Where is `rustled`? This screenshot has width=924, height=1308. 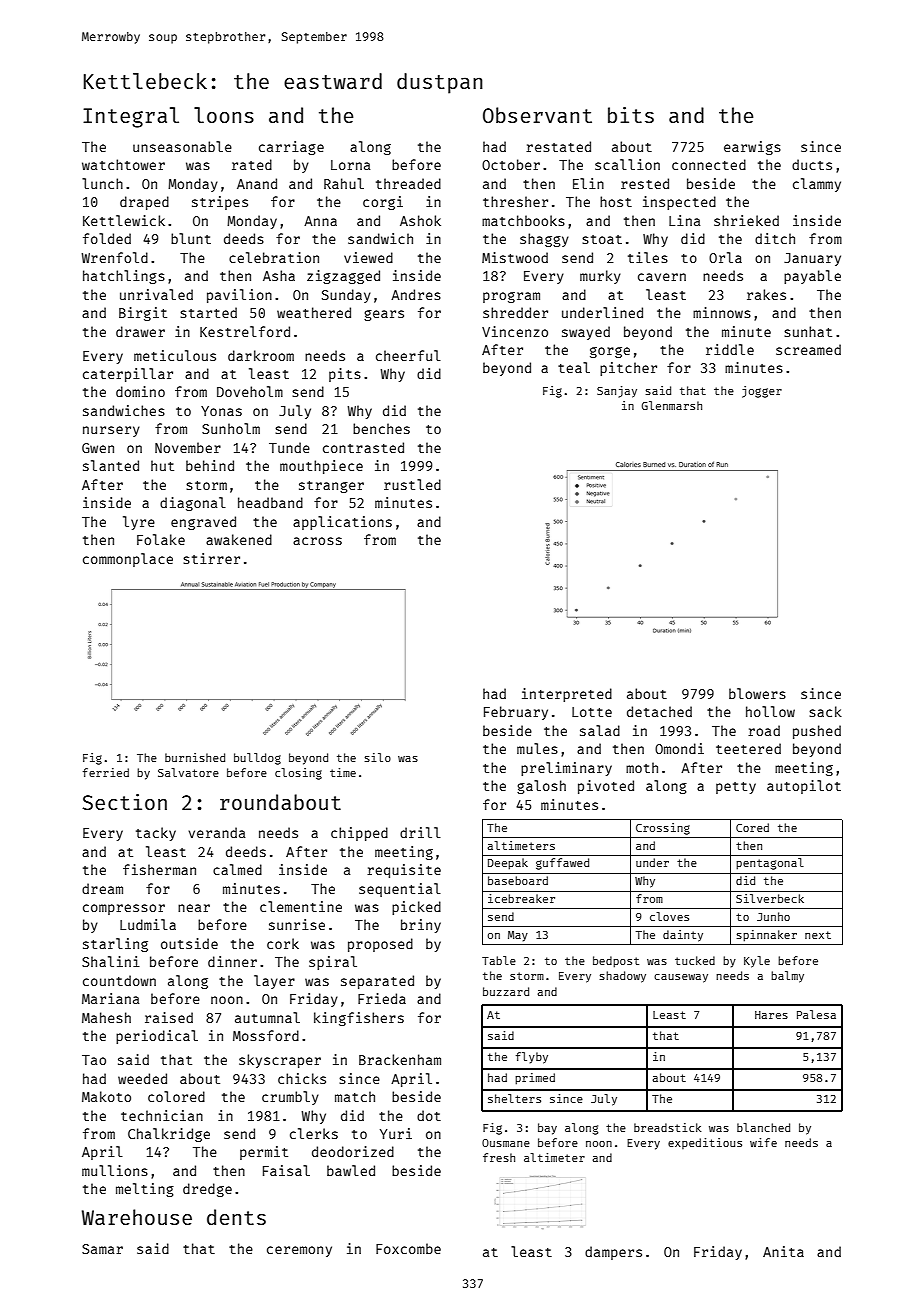 rustled is located at coordinates (412, 484).
